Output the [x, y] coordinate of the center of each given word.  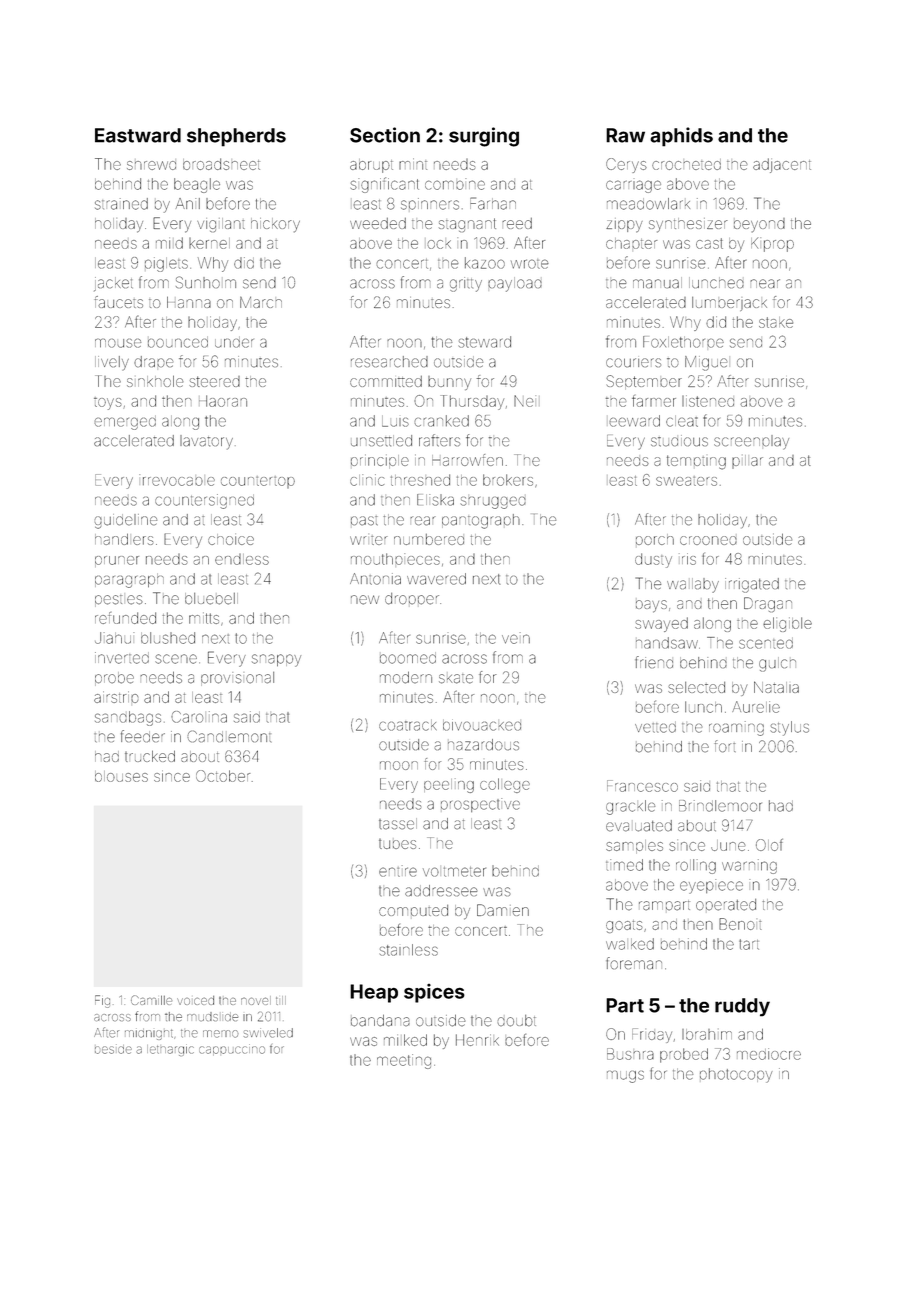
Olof [769, 845]
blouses [121, 776]
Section [385, 135]
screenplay [751, 442]
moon [399, 765]
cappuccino [232, 1049]
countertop [258, 482]
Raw [625, 135]
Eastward [138, 135]
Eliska [435, 500]
